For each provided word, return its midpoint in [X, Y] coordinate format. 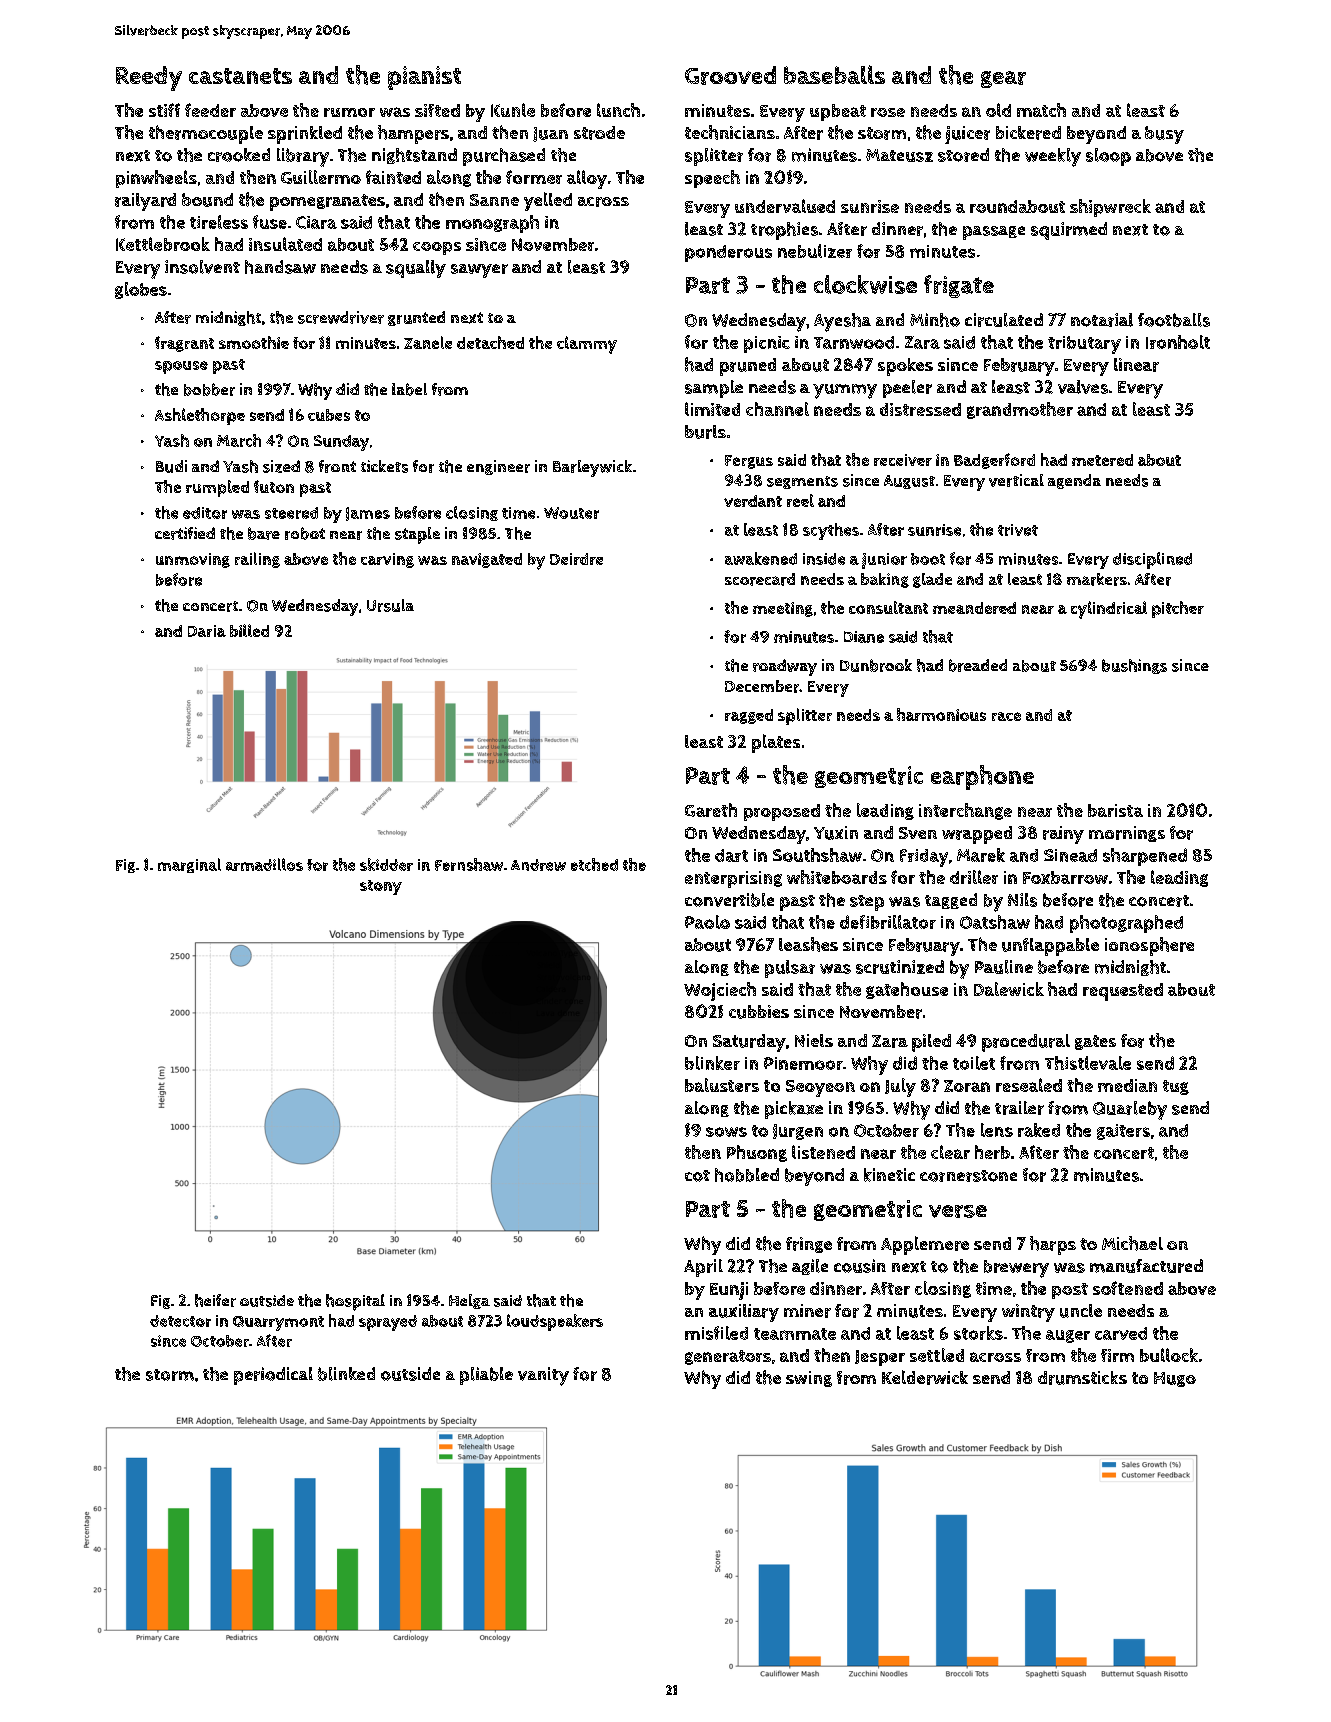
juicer [967, 135]
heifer [215, 1300]
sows [726, 1132]
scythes [831, 531]
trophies [784, 231]
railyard [145, 202]
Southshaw [817, 855]
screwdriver [341, 317]
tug [1176, 1087]
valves [1083, 387]
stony [381, 887]
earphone [982, 777]
